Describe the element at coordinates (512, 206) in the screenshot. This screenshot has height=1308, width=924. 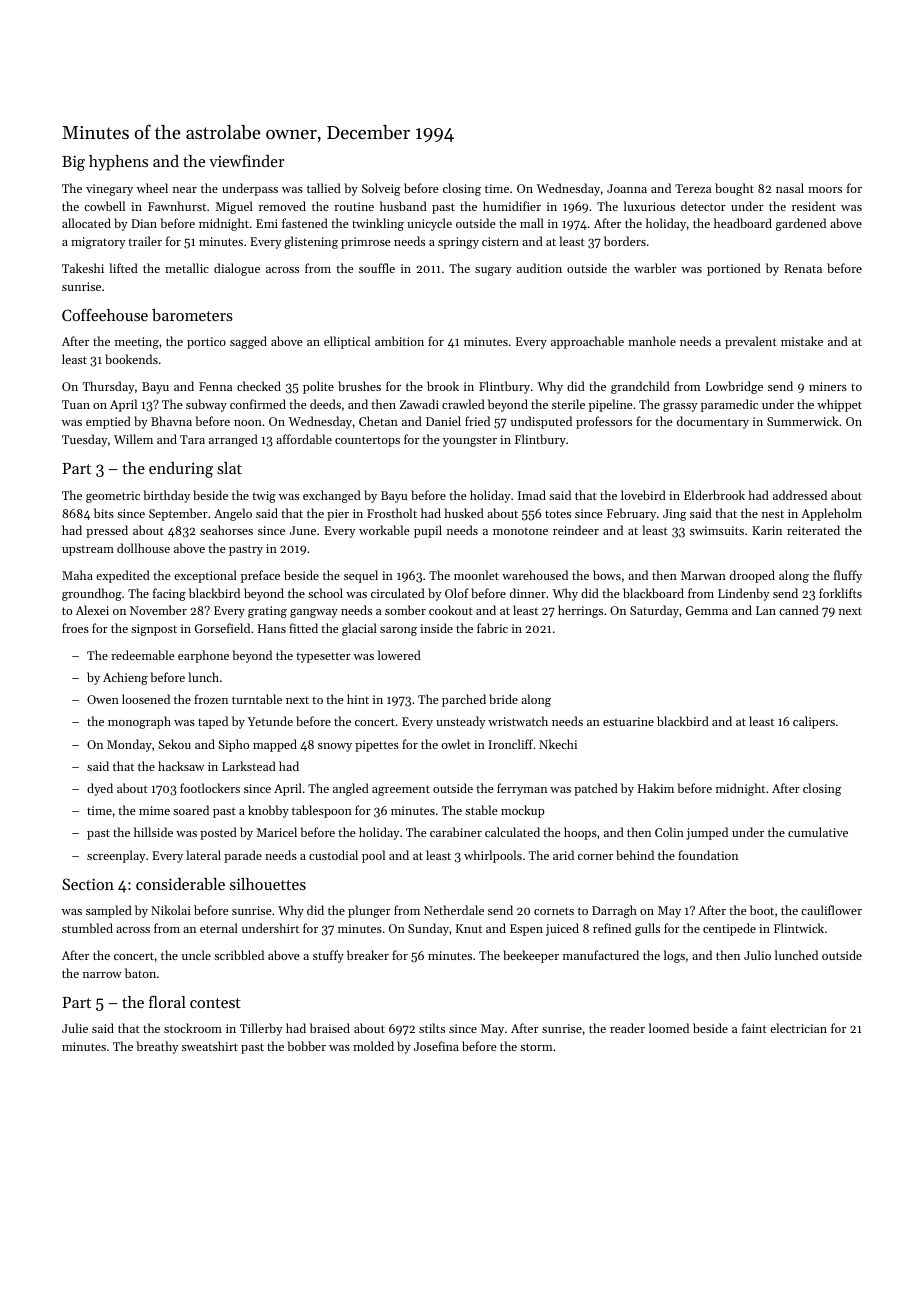
I see `humidifier` at that location.
